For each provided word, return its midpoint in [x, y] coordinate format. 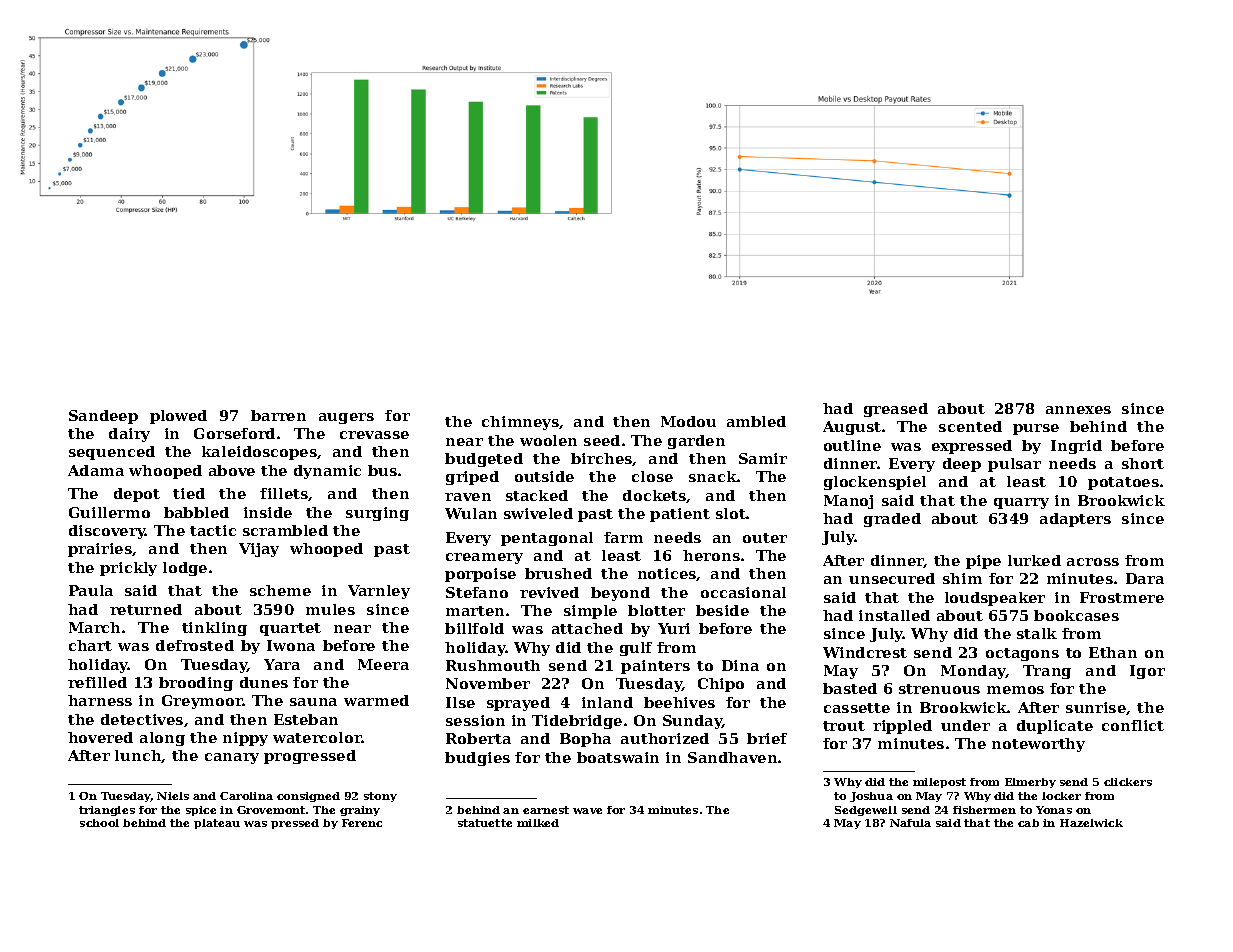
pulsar [1014, 465]
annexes [1078, 410]
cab [1028, 823]
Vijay [259, 550]
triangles [107, 811]
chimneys [521, 423]
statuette [485, 823]
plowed [178, 417]
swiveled [538, 513]
